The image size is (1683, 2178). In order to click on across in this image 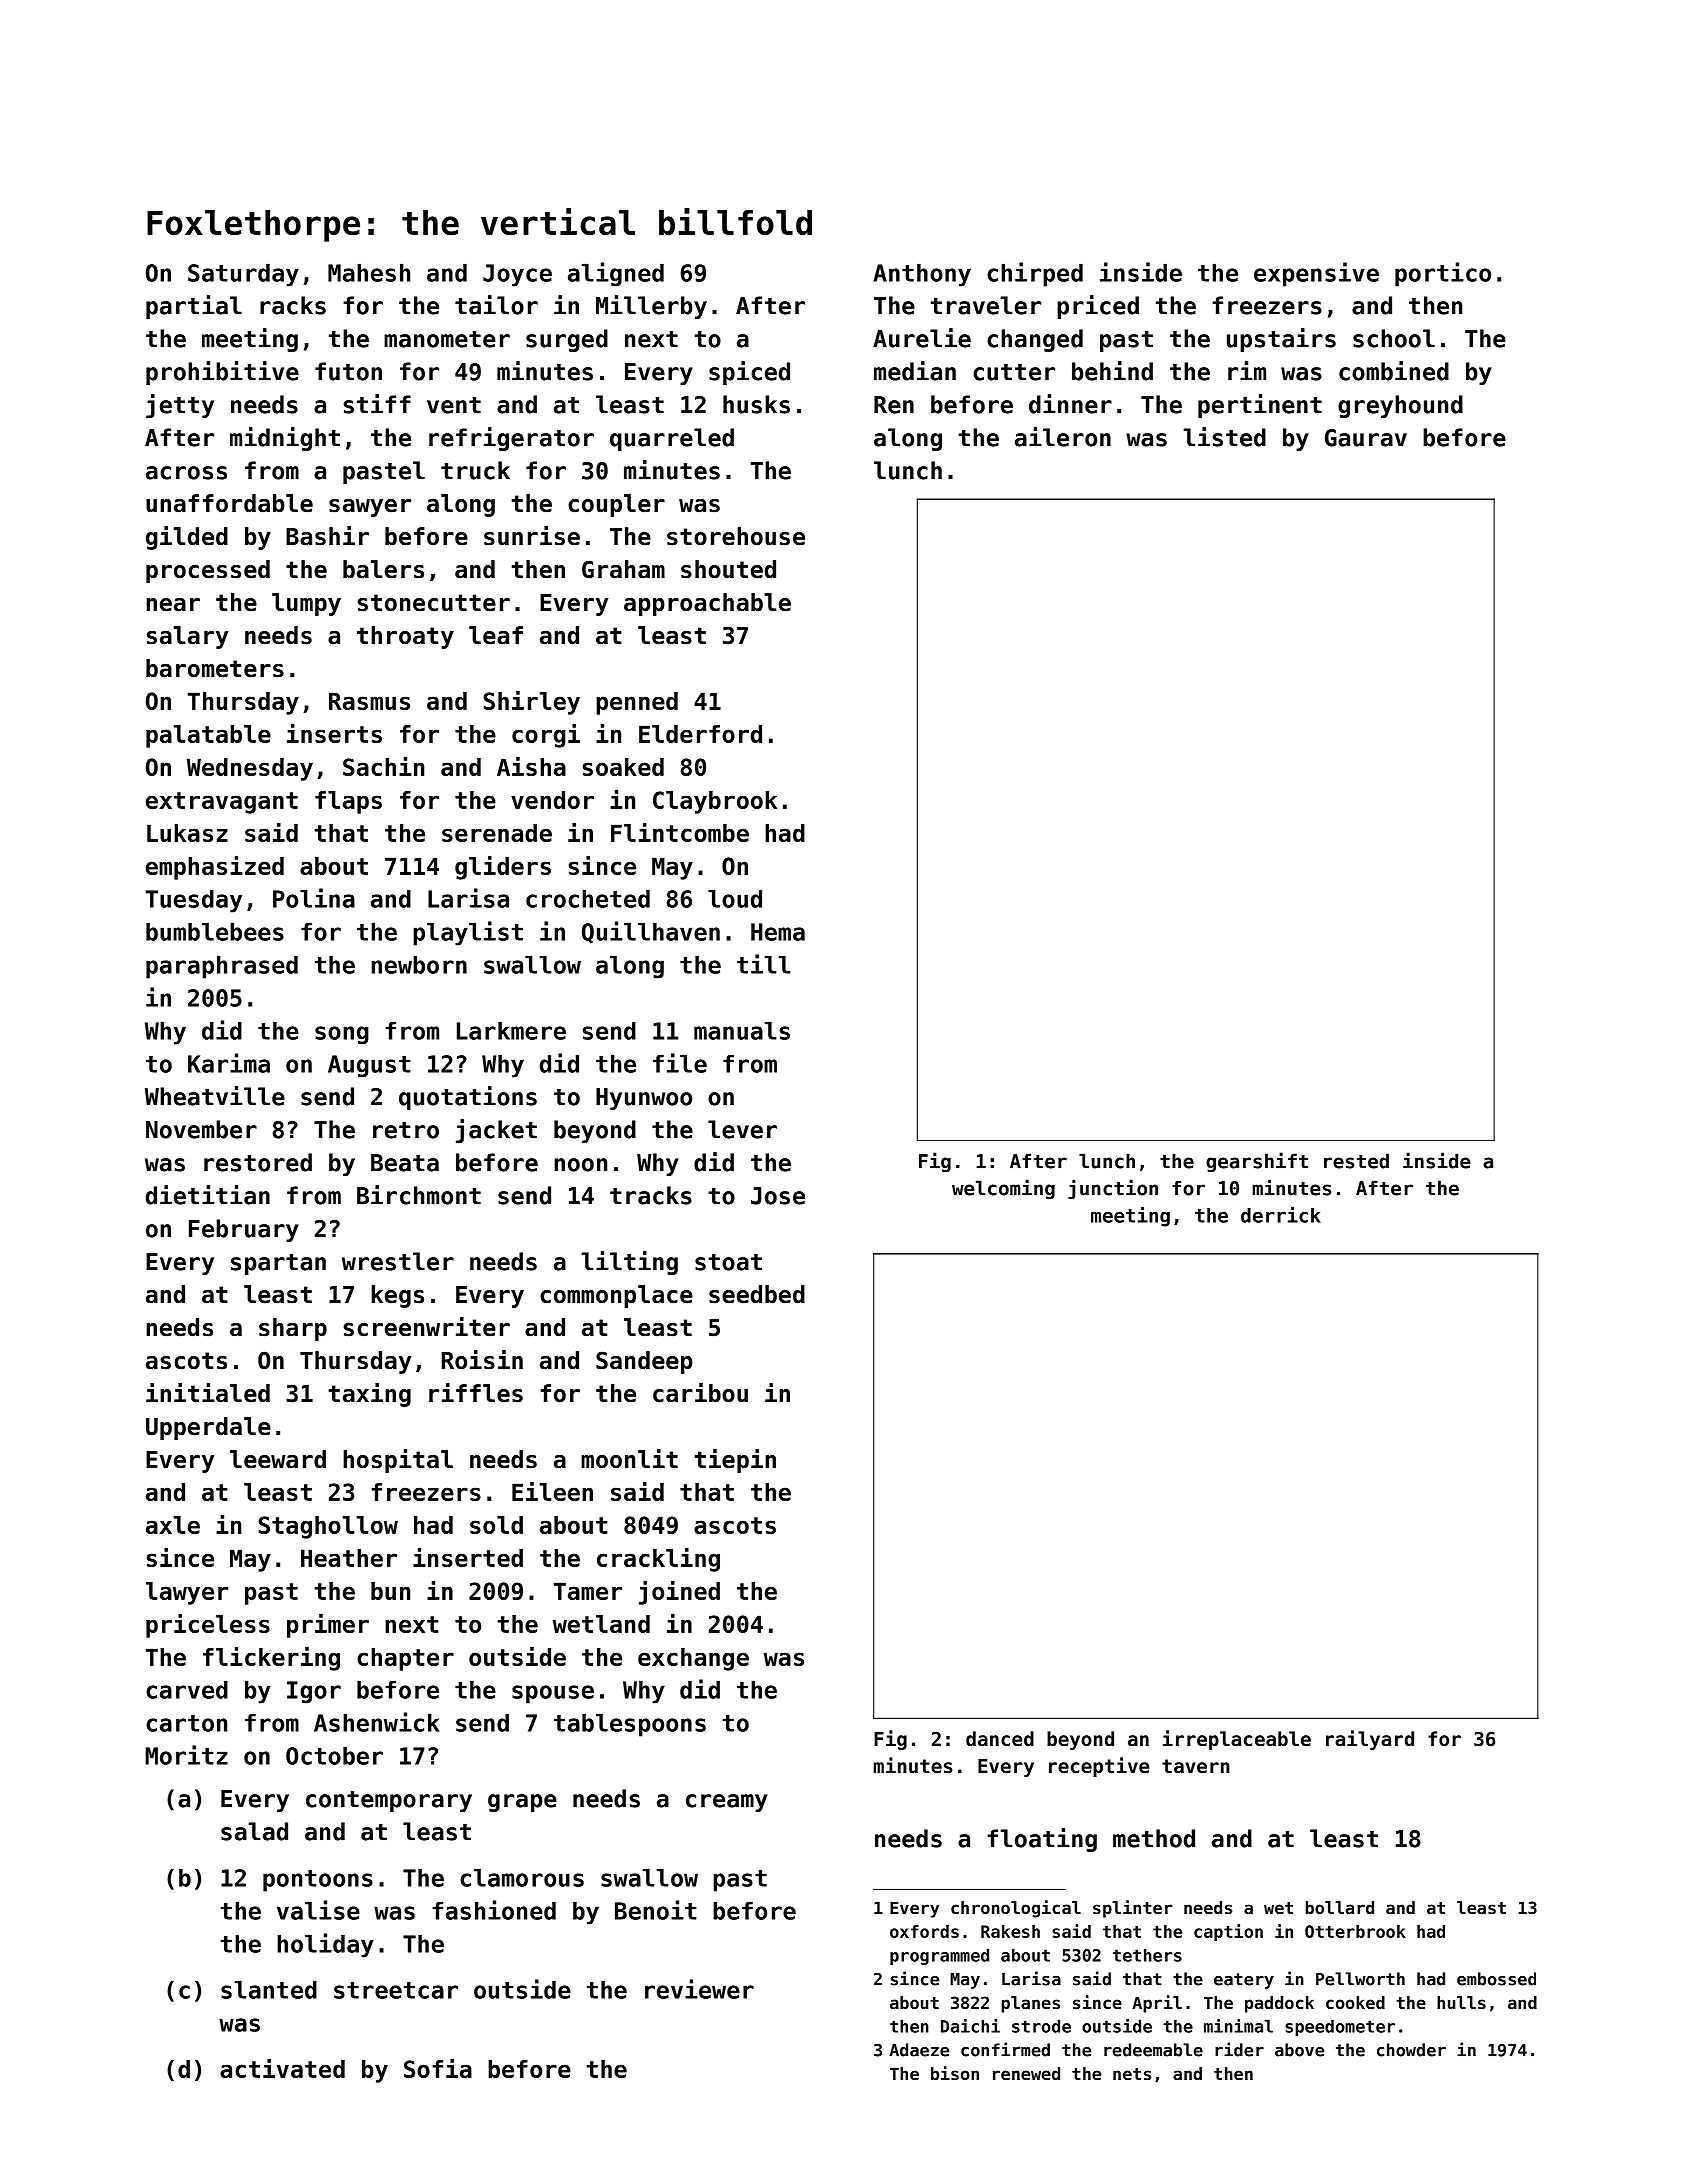, I will do `click(186, 473)`.
